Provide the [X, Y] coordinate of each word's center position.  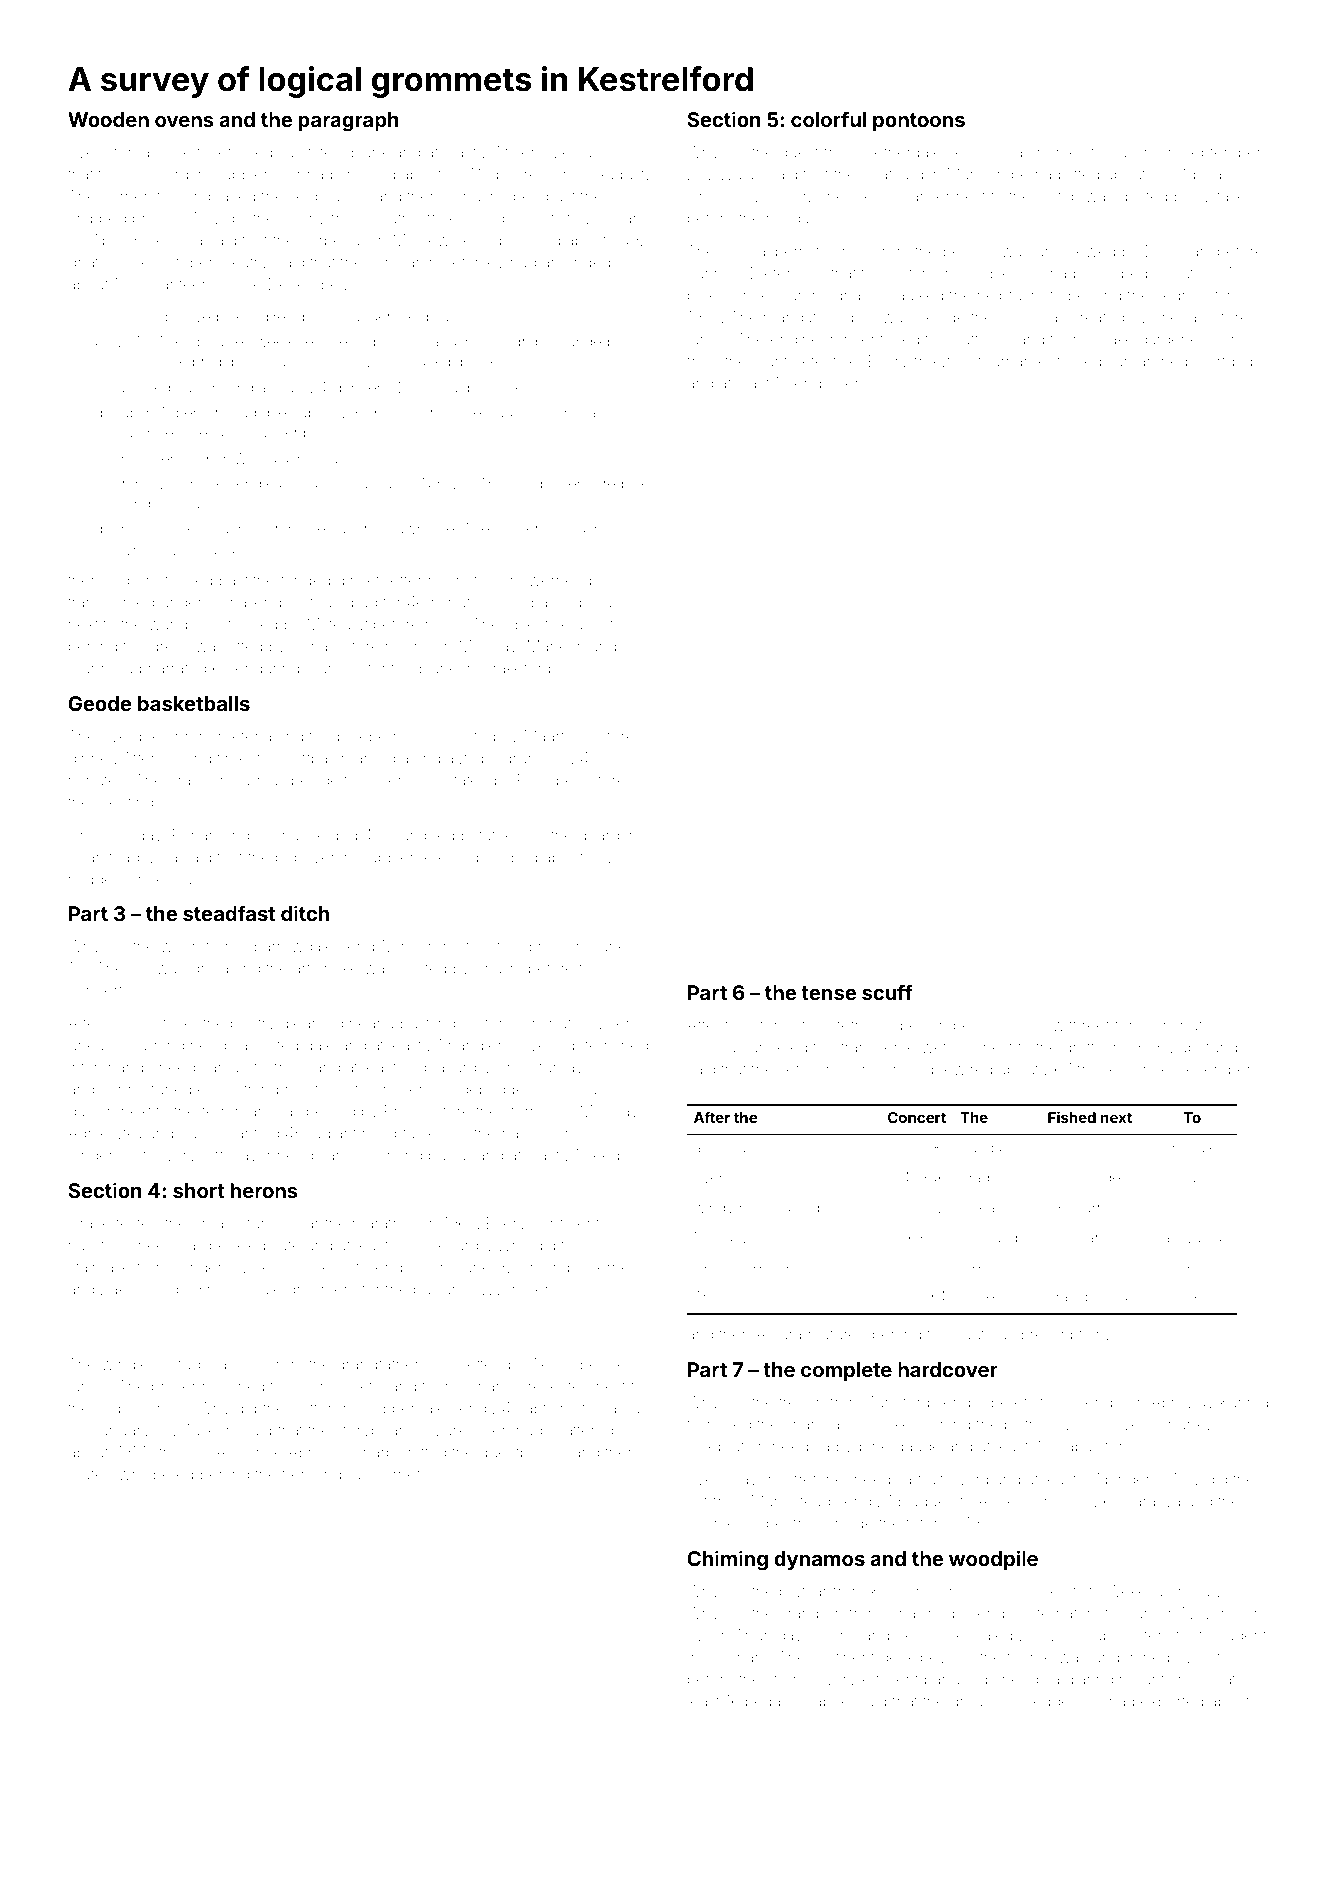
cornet [397, 1474]
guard [599, 837]
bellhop [970, 252]
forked [150, 387]
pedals [769, 1704]
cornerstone [145, 196]
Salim [199, 1133]
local [584, 1089]
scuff [887, 992]
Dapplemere [403, 858]
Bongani [615, 220]
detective [825, 361]
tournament [1019, 361]
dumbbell [991, 1147]
